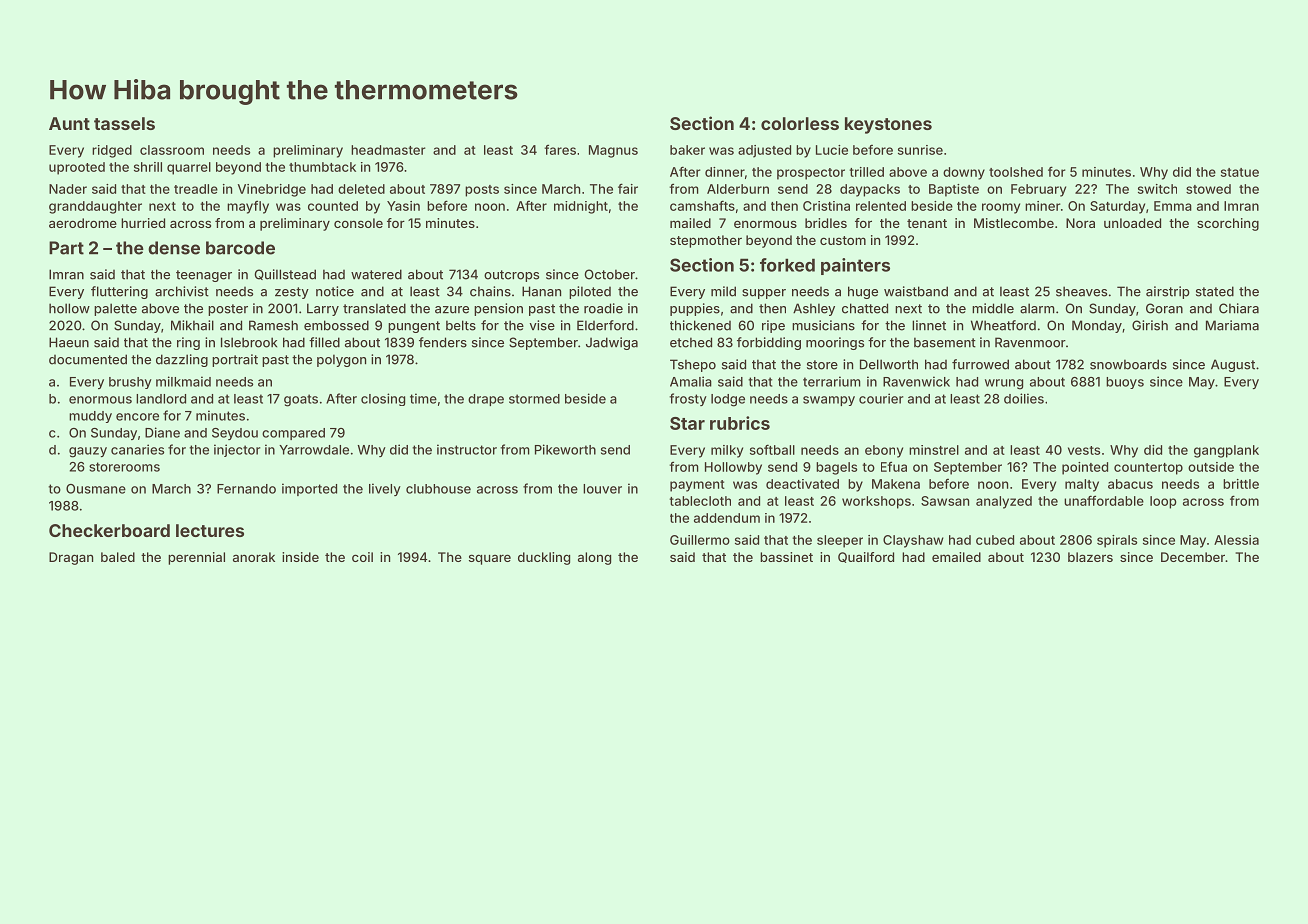  I want to click on Tshepo, so click(693, 365).
